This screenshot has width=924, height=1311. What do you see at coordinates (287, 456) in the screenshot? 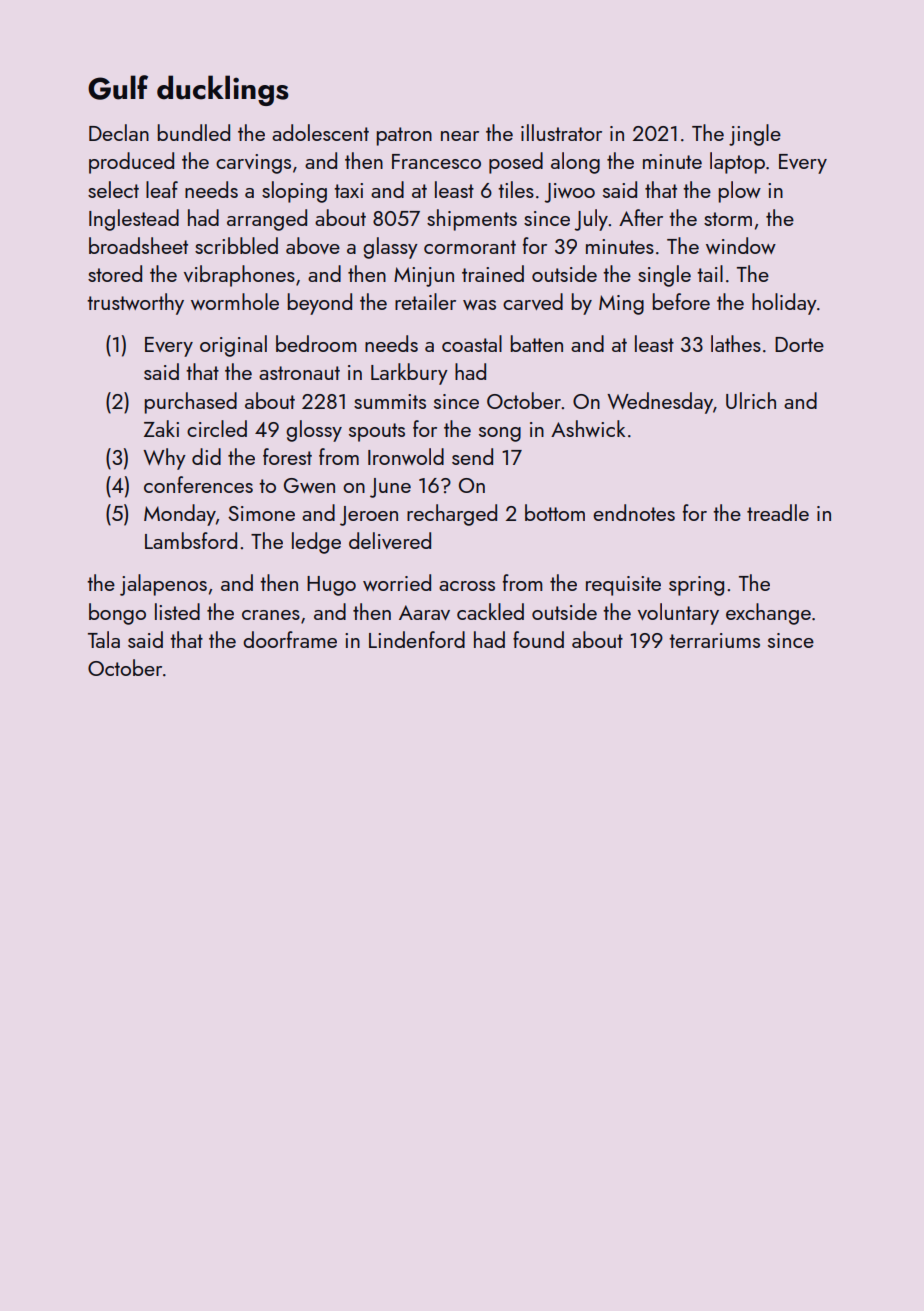
I see `forest` at bounding box center [287, 456].
